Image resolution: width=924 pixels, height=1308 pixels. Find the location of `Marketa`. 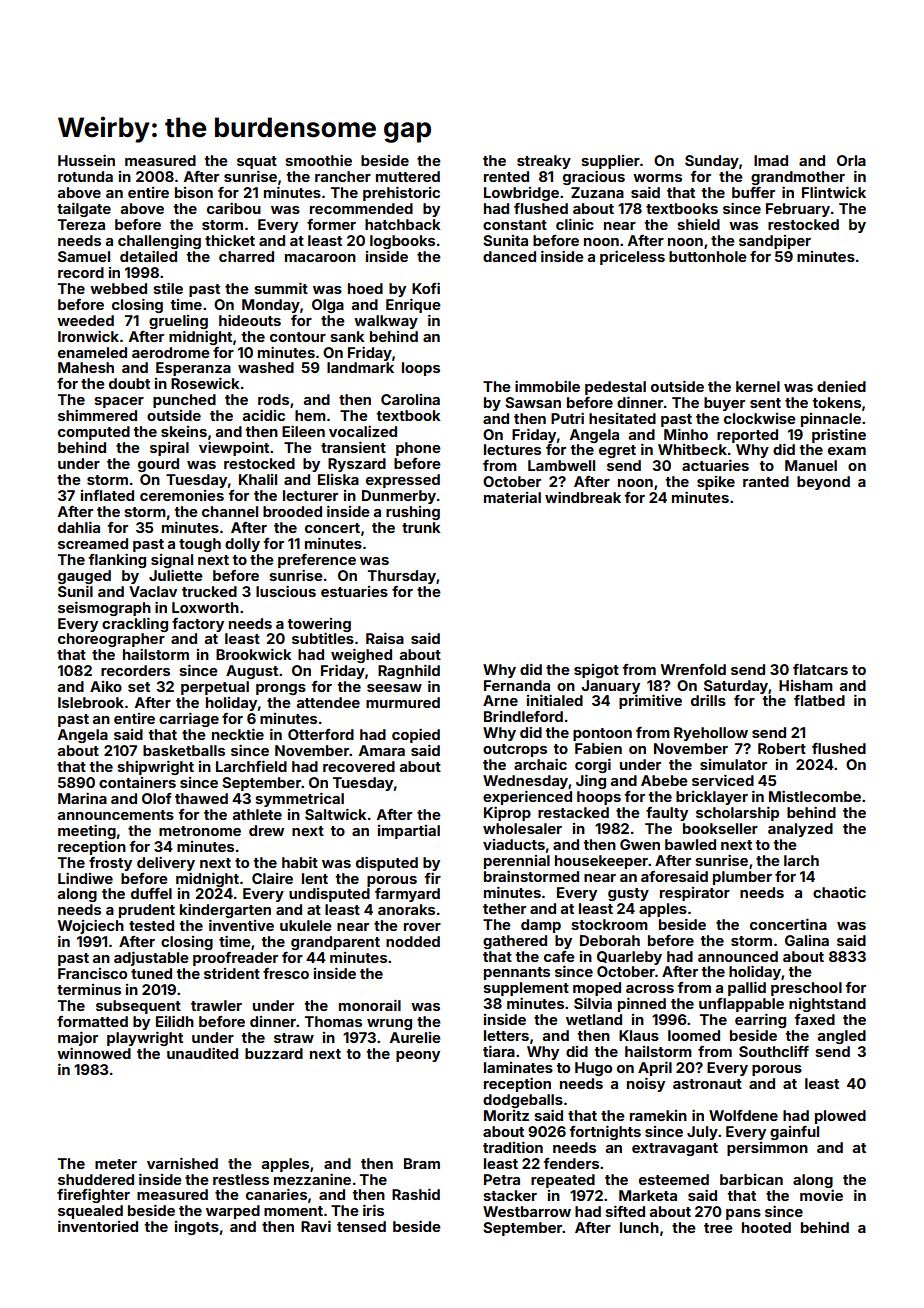

Marketa is located at coordinates (648, 1195).
